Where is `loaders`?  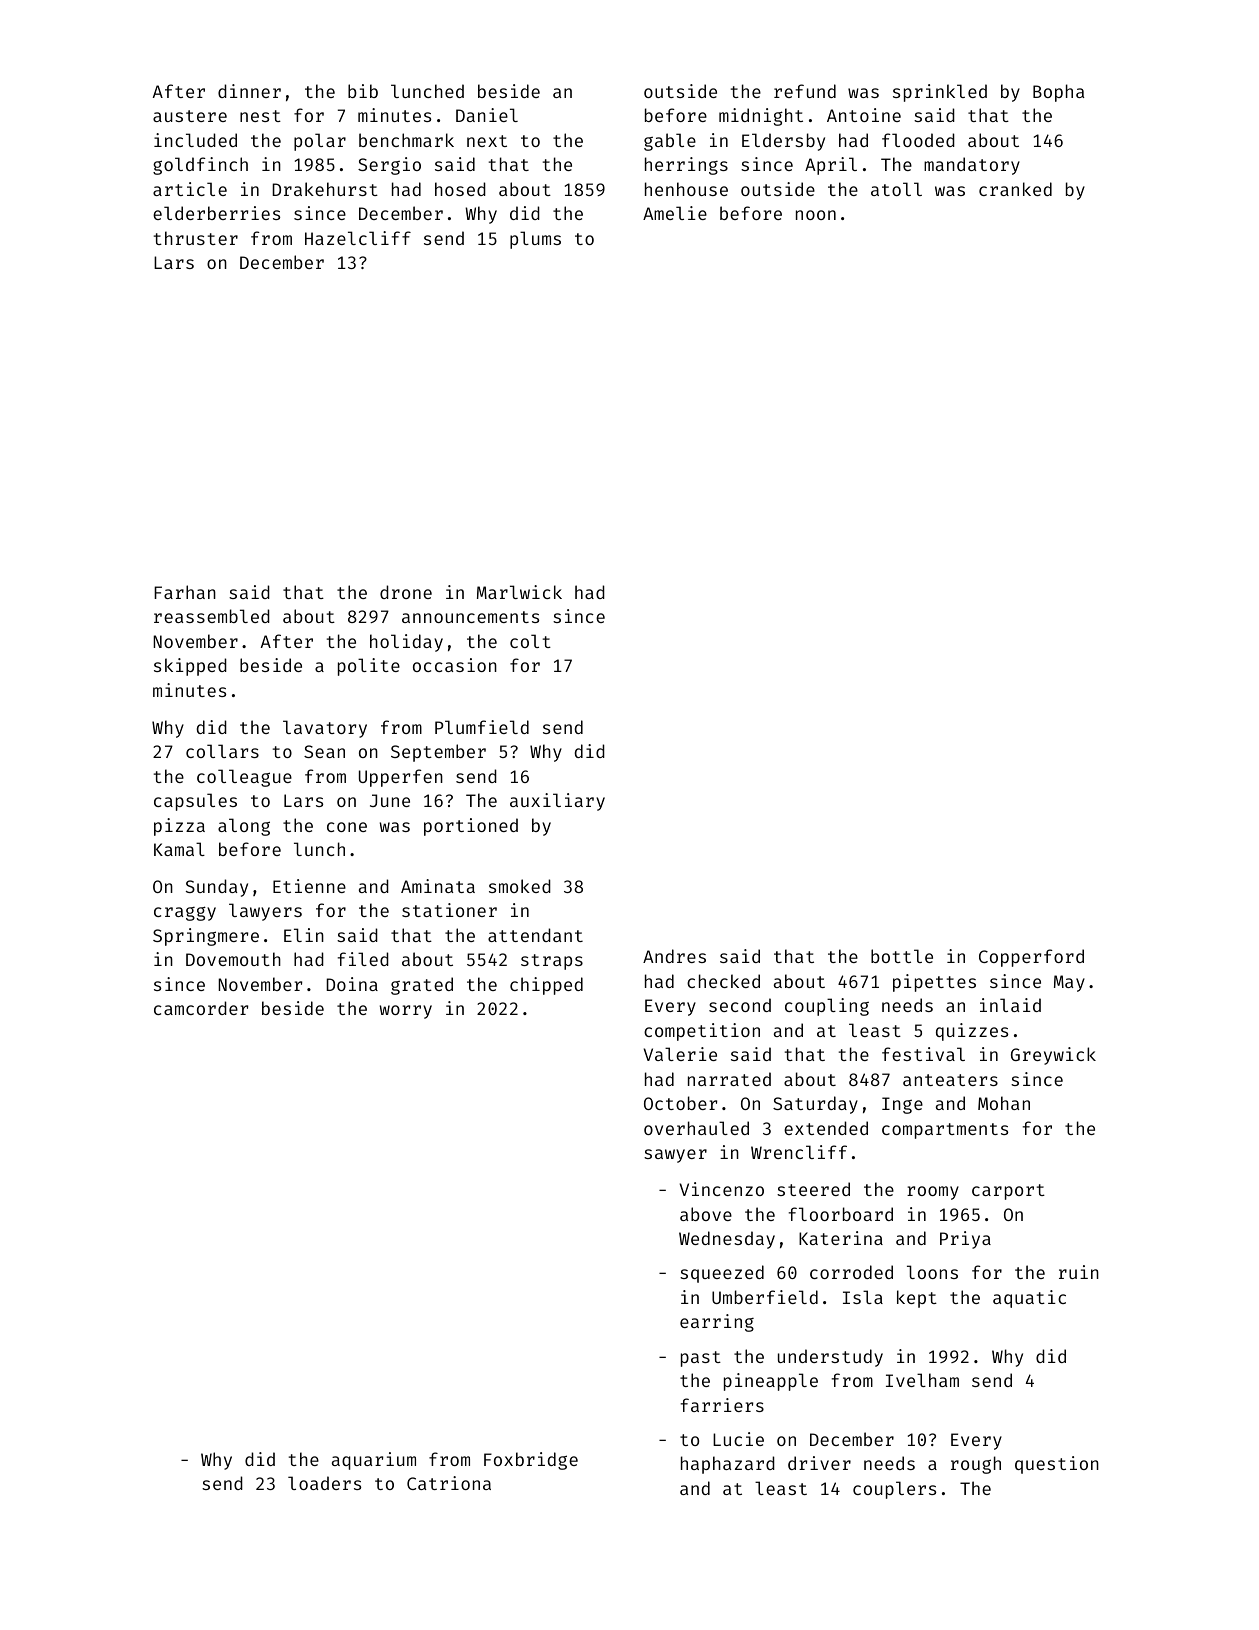 loaders is located at coordinates (324, 1483).
